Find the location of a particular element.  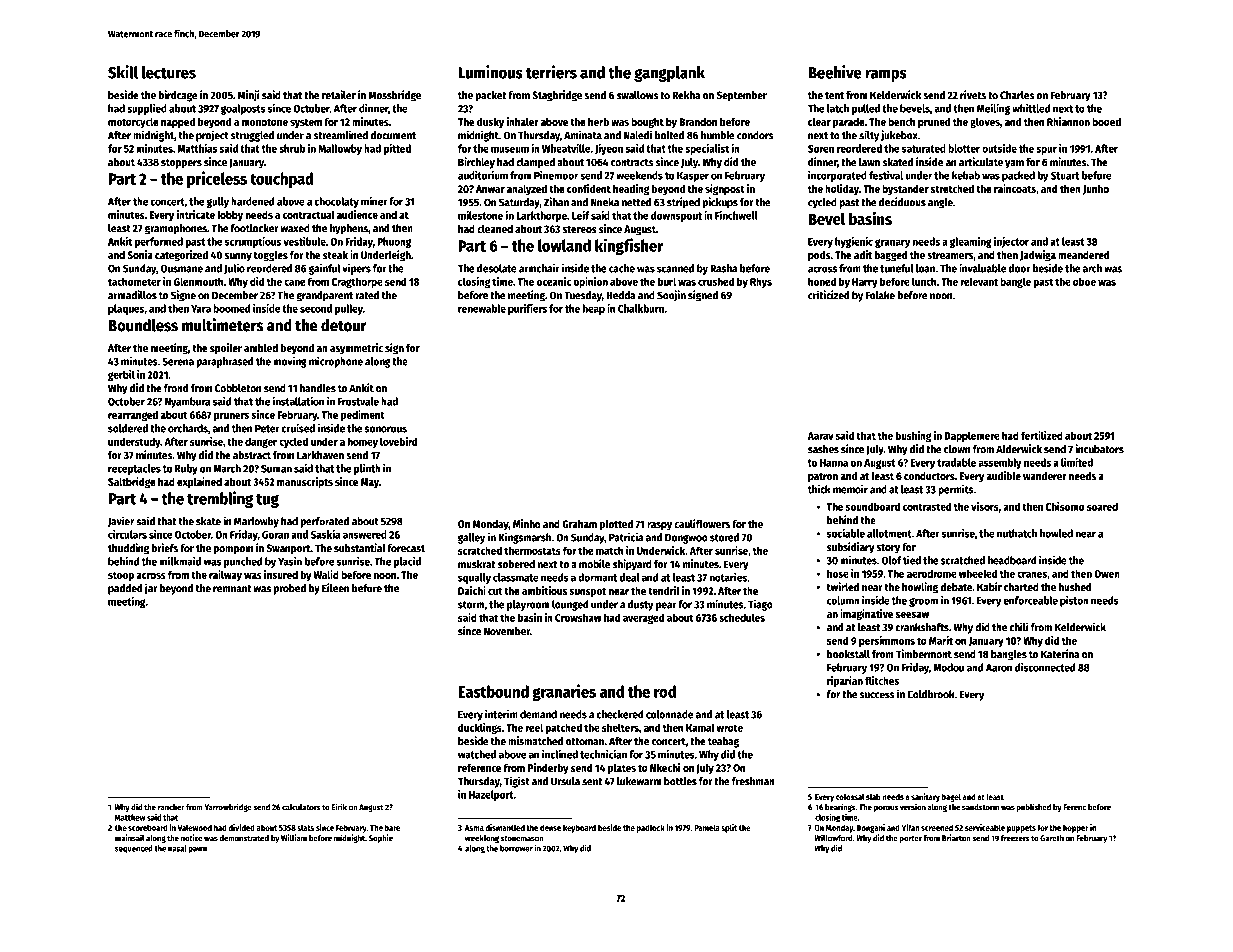

shelters is located at coordinates (620, 727).
